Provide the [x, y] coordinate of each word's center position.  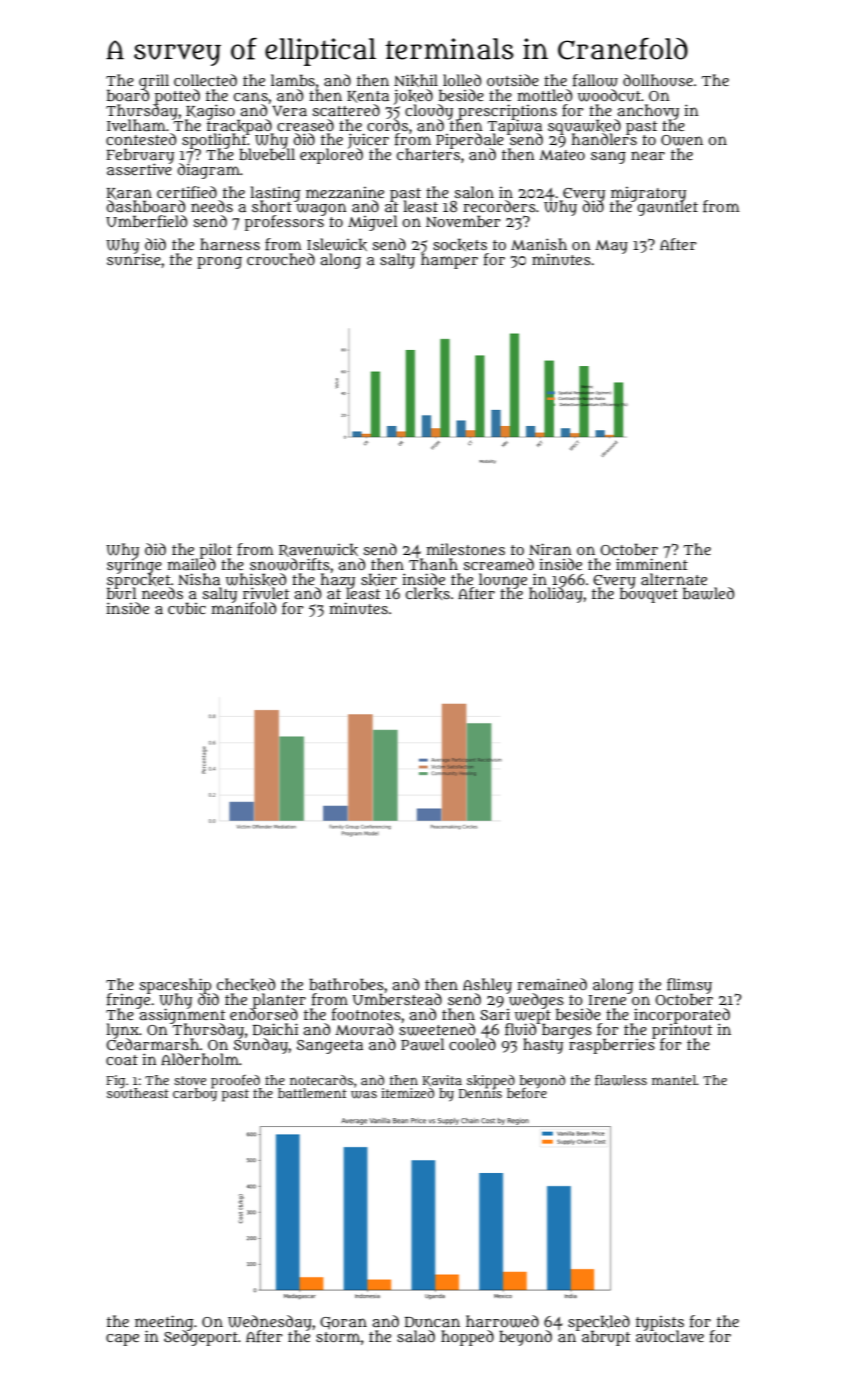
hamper [449, 261]
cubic [187, 608]
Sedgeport [201, 1338]
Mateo [562, 155]
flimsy [689, 986]
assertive [139, 169]
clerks [428, 593]
